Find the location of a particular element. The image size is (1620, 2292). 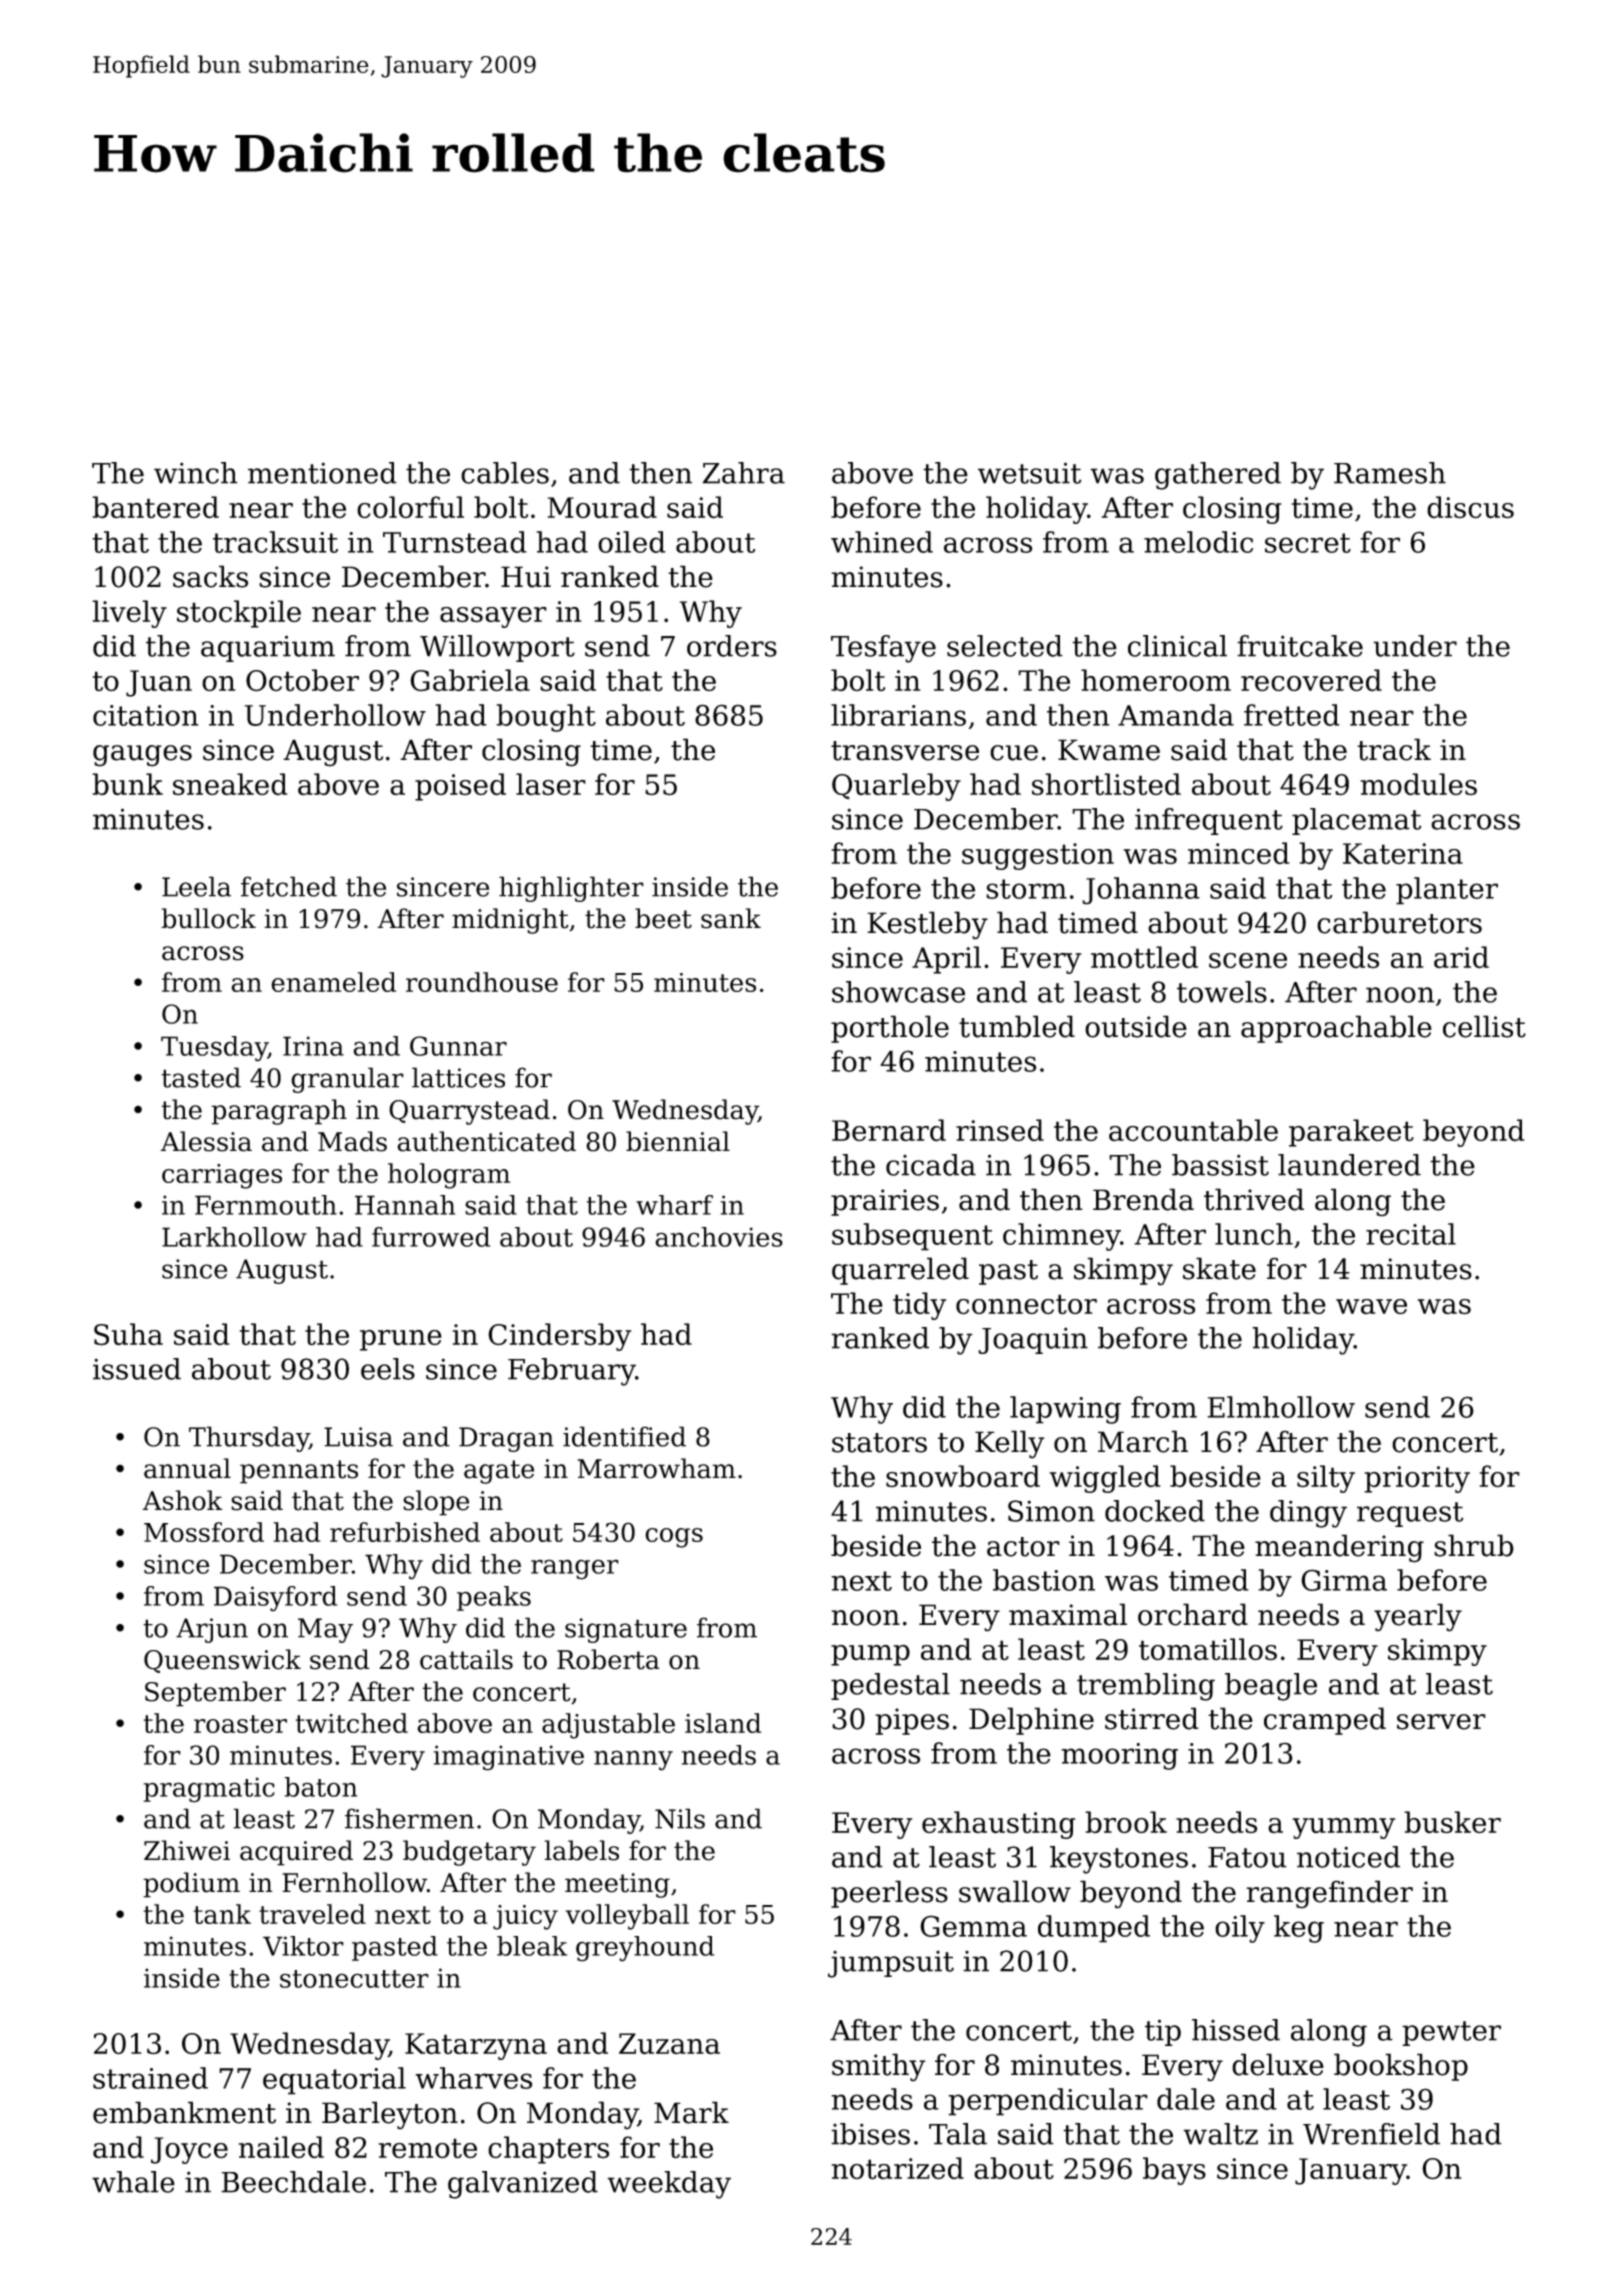

whale is located at coordinates (133, 2182).
